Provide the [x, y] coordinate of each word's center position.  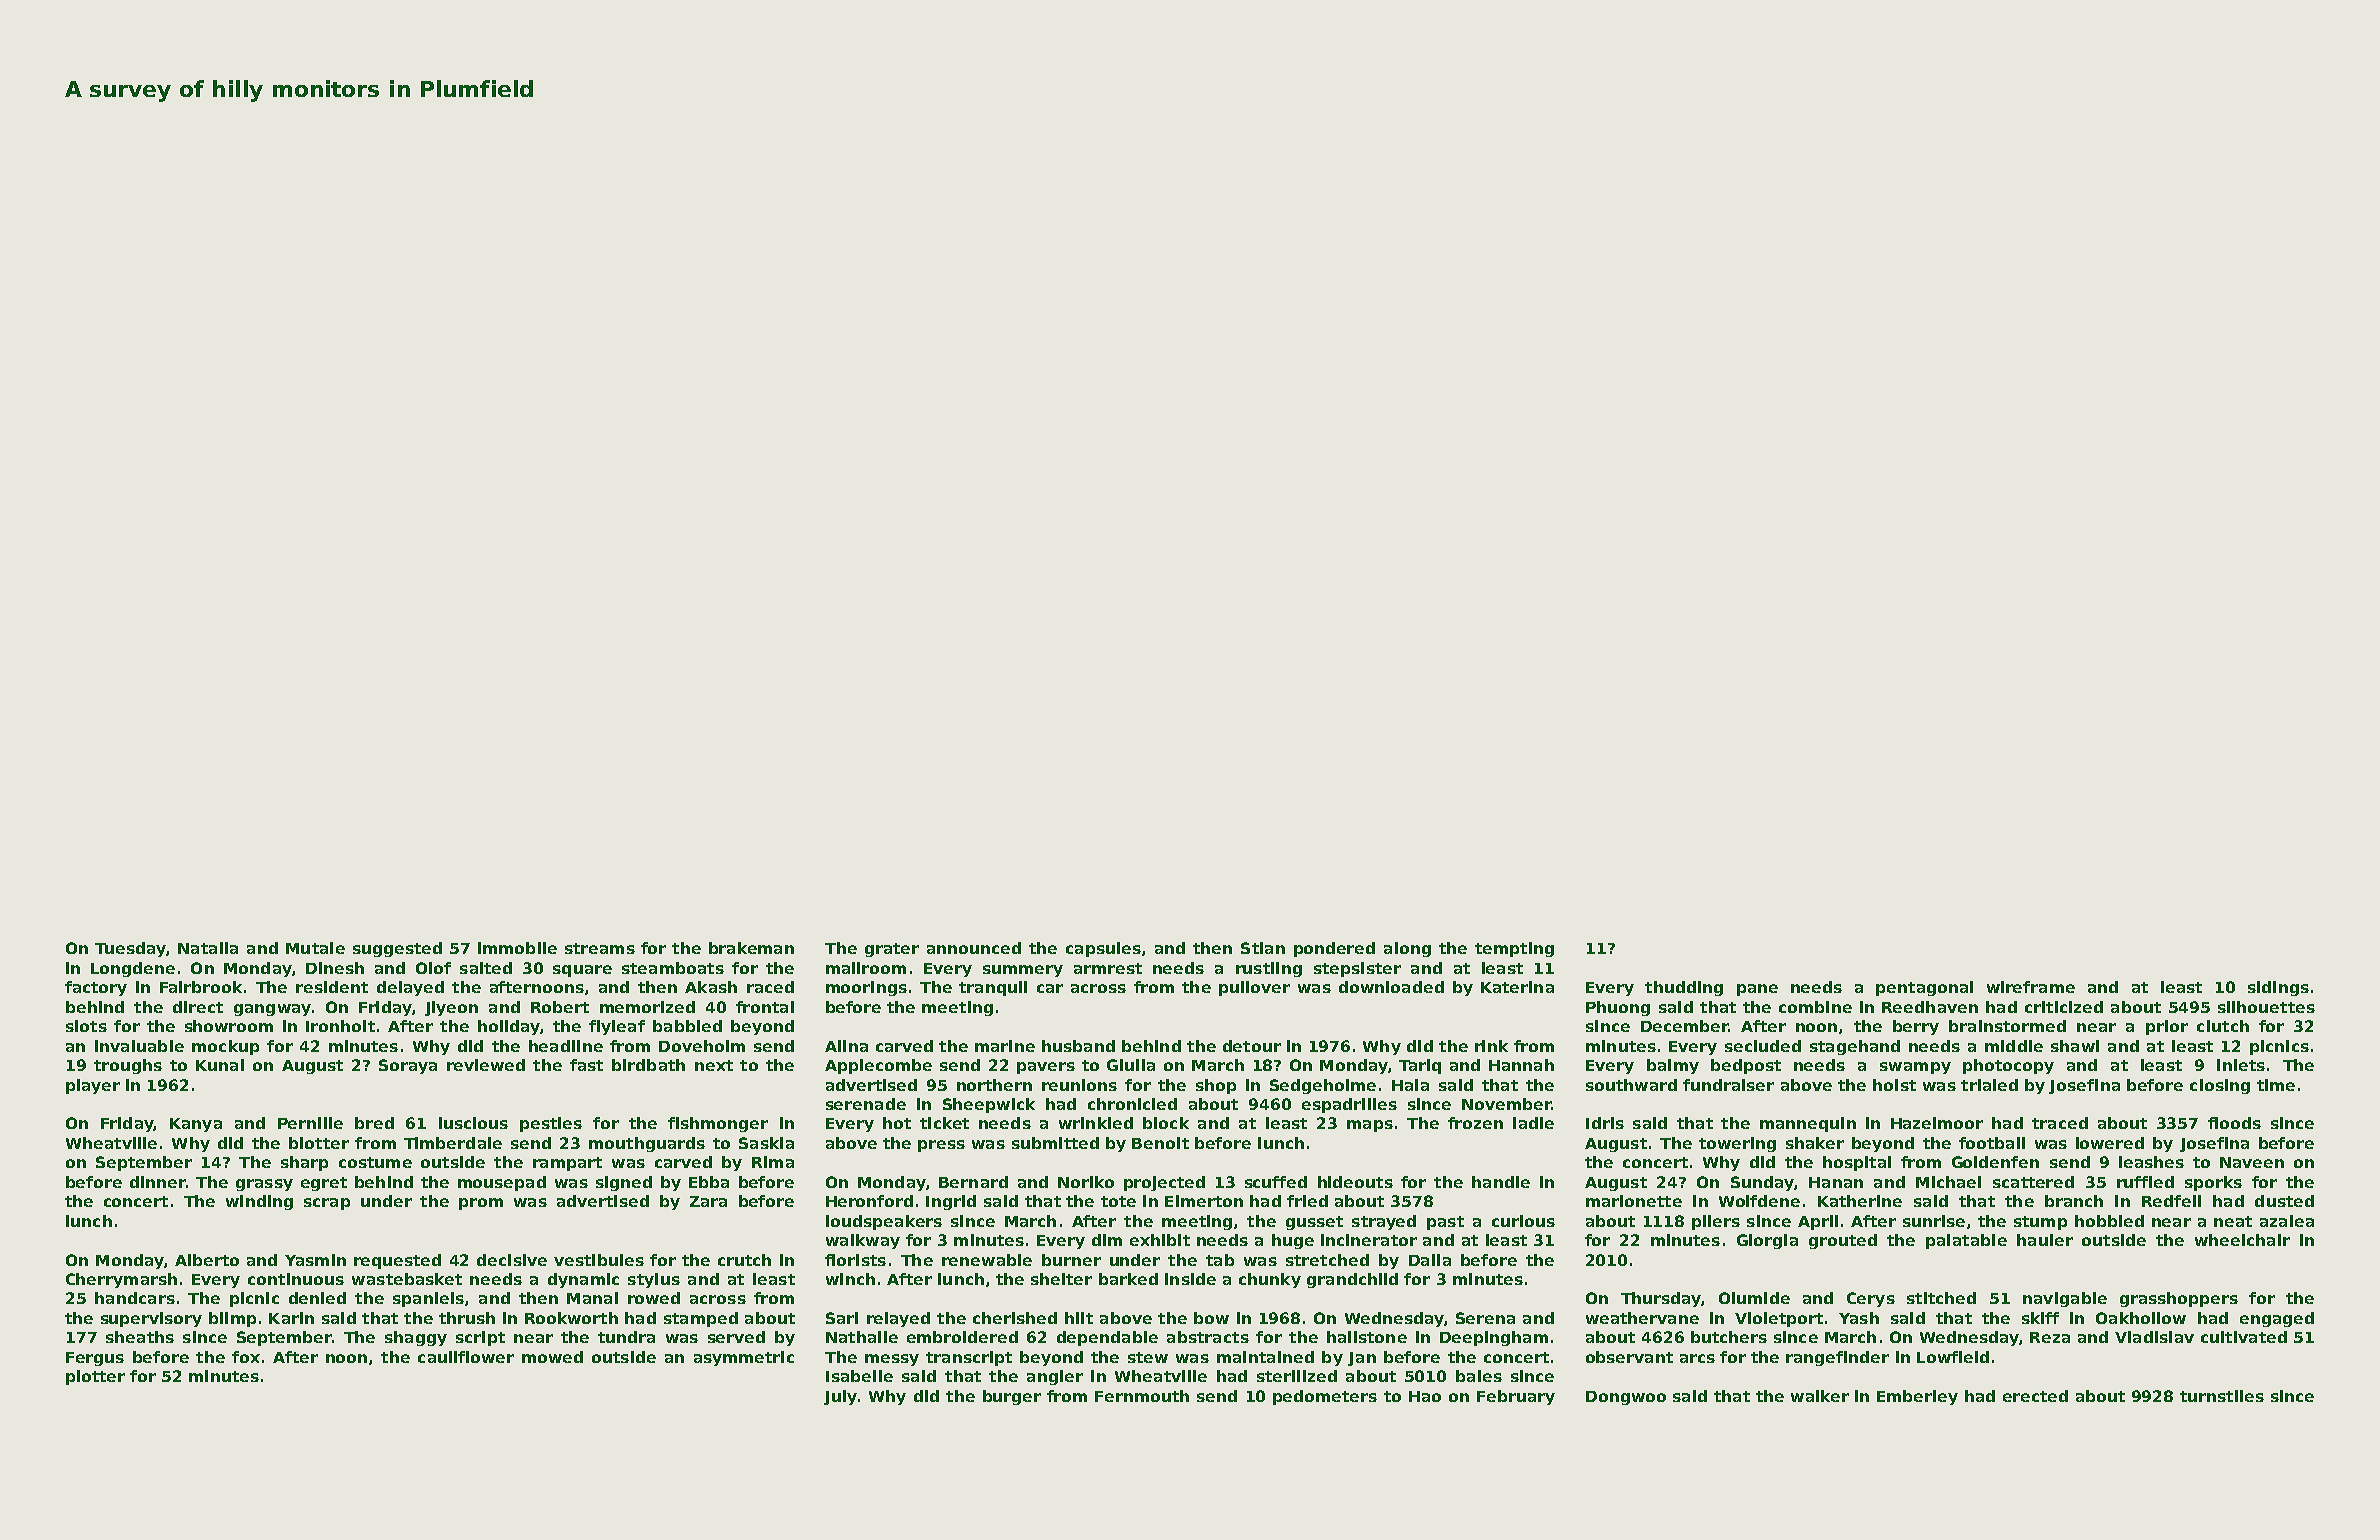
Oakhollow [2141, 1318]
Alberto [207, 1260]
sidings [2278, 988]
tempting [1514, 949]
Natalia [208, 948]
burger [1012, 1397]
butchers [1729, 1337]
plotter [95, 1377]
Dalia [1430, 1260]
